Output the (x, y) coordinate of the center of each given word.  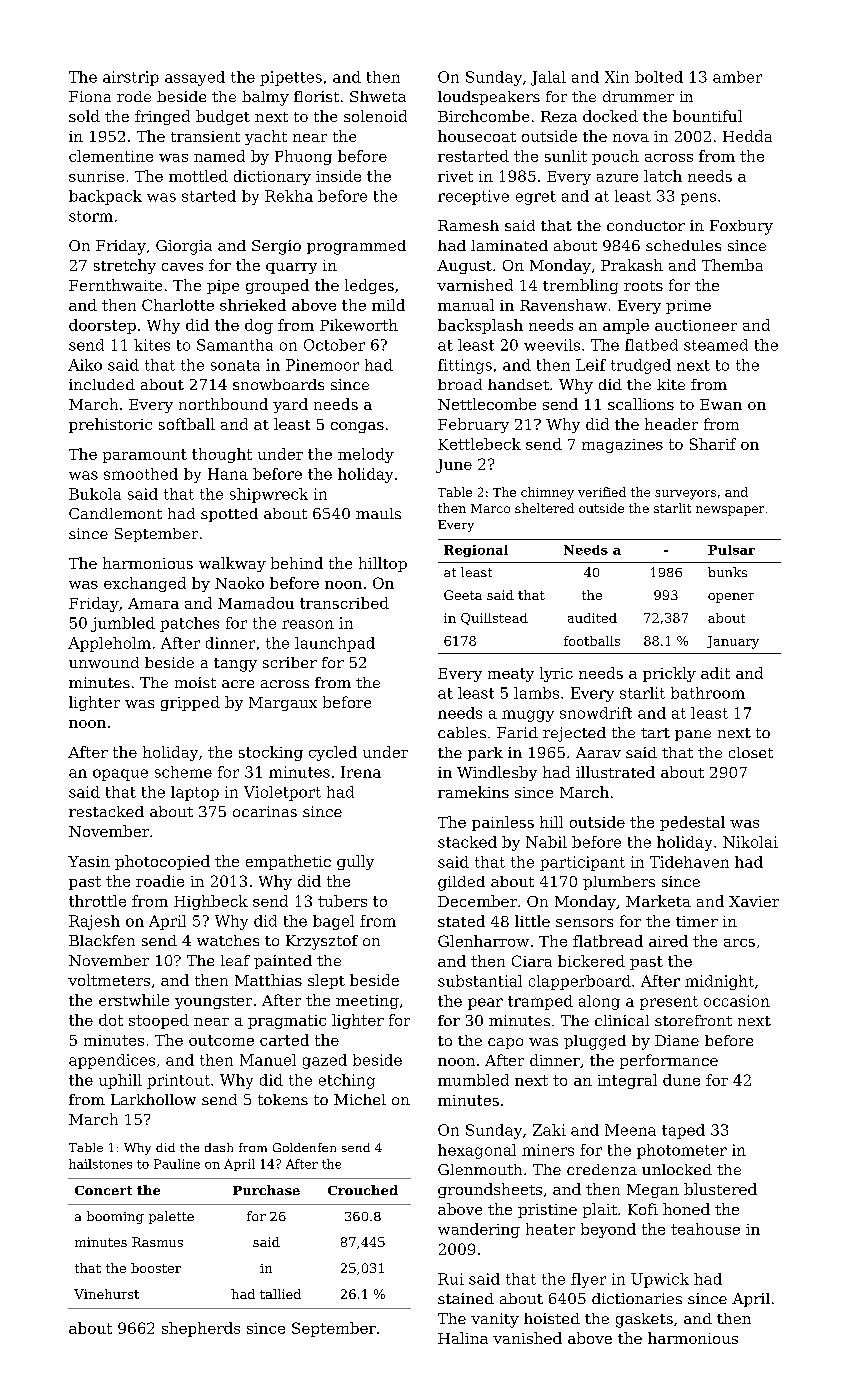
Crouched (363, 1190)
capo (505, 1043)
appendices (112, 1061)
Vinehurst (106, 1294)
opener (731, 598)
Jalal (548, 78)
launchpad (335, 644)
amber (737, 77)
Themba (732, 265)
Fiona (90, 96)
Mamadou (256, 603)
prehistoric (110, 425)
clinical (622, 1020)
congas (357, 427)
